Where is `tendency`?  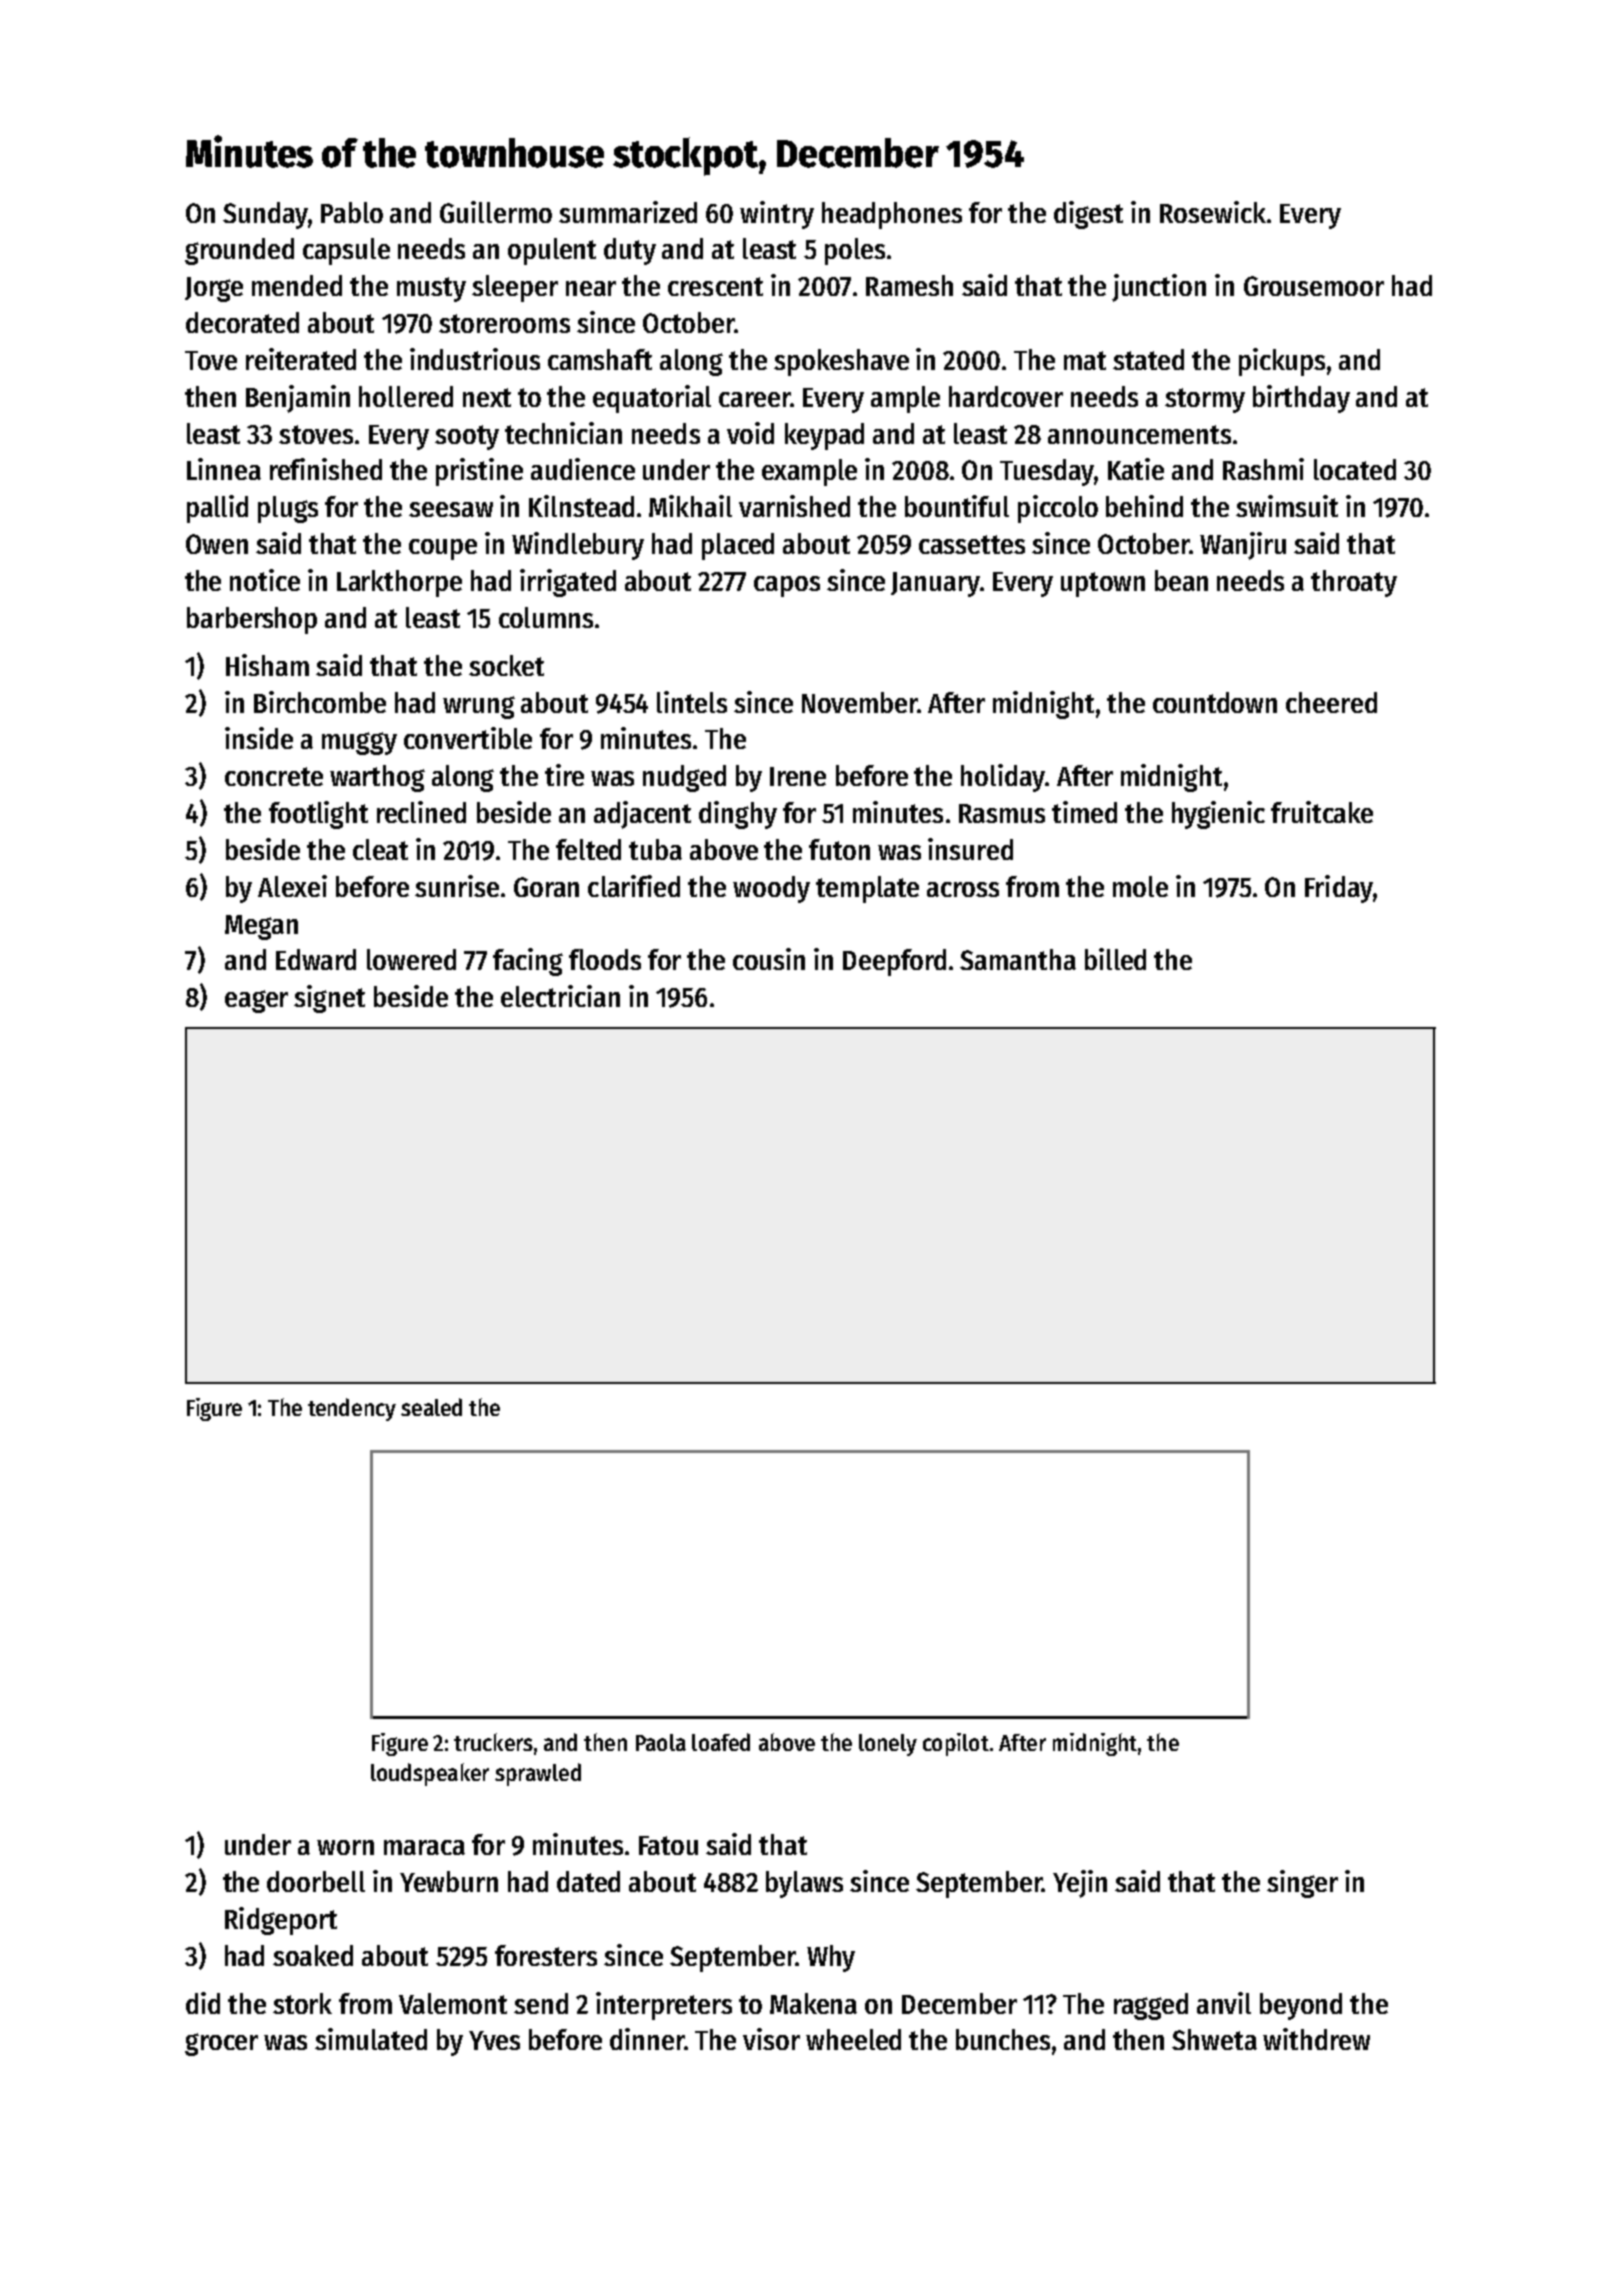
tendency is located at coordinates (352, 1409).
